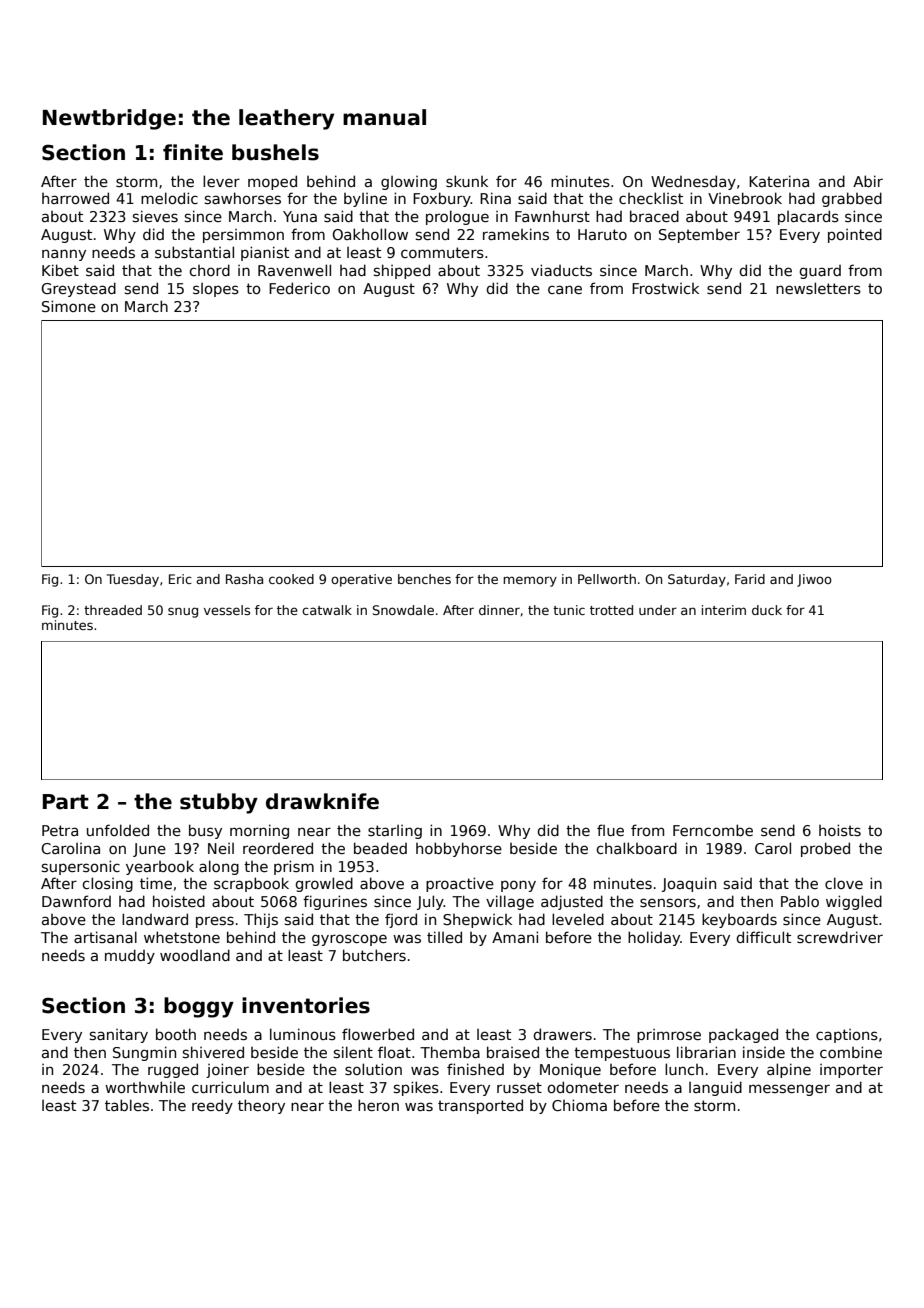 This document has width=924, height=1308. Describe the element at coordinates (213, 1052) in the document. I see `shivered` at that location.
